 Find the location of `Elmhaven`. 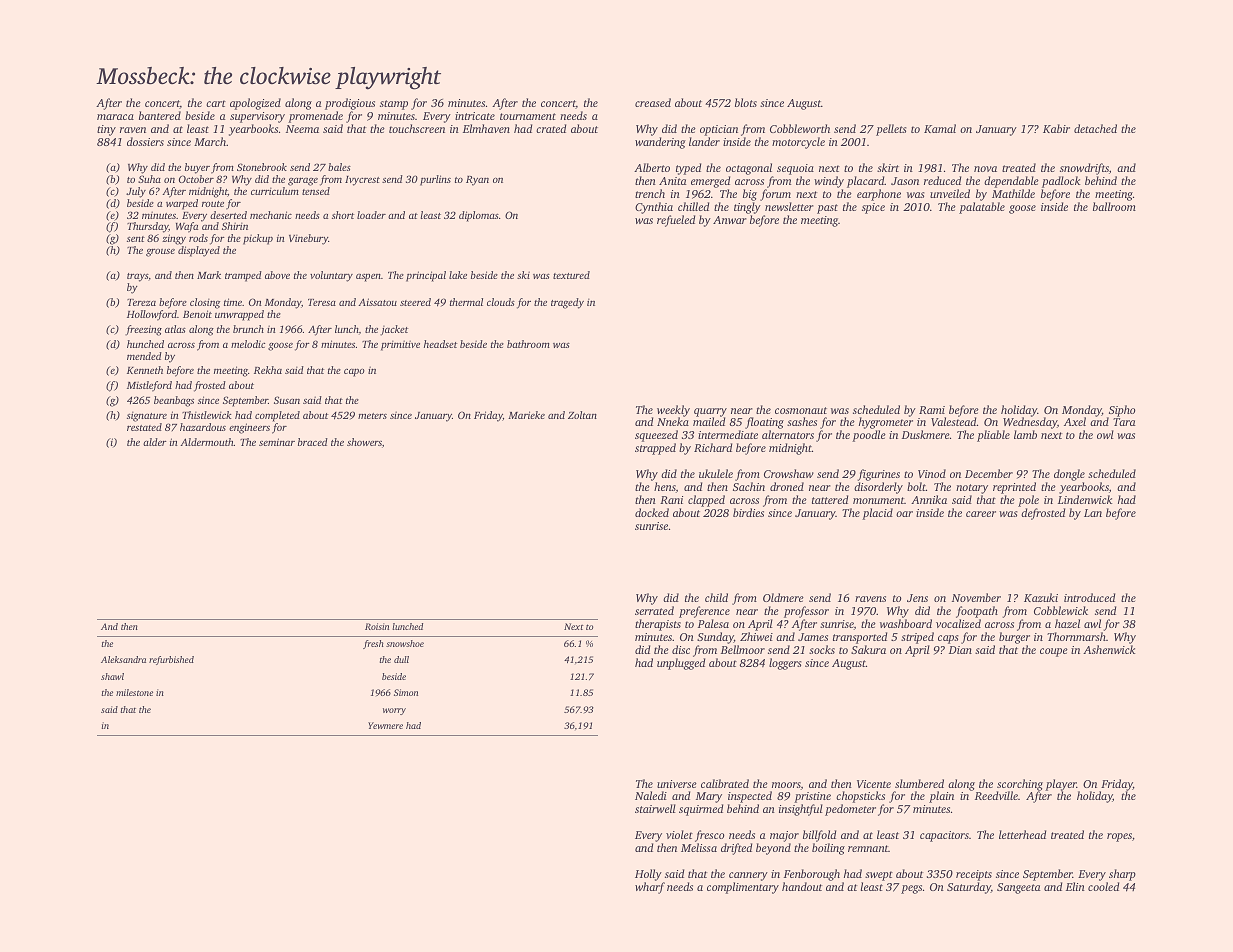

Elmhaven is located at coordinates (486, 128).
